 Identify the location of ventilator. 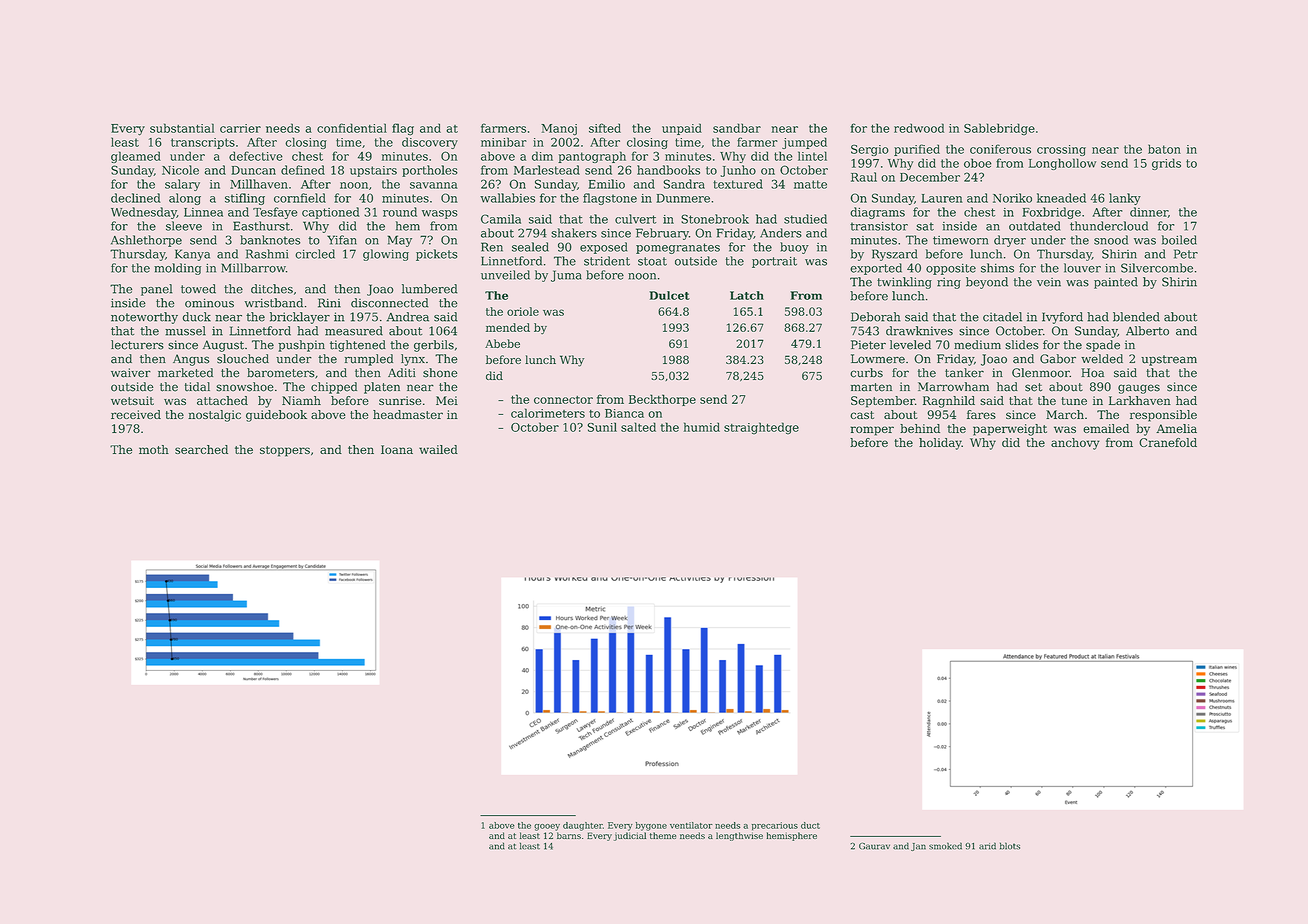
(691, 825).
